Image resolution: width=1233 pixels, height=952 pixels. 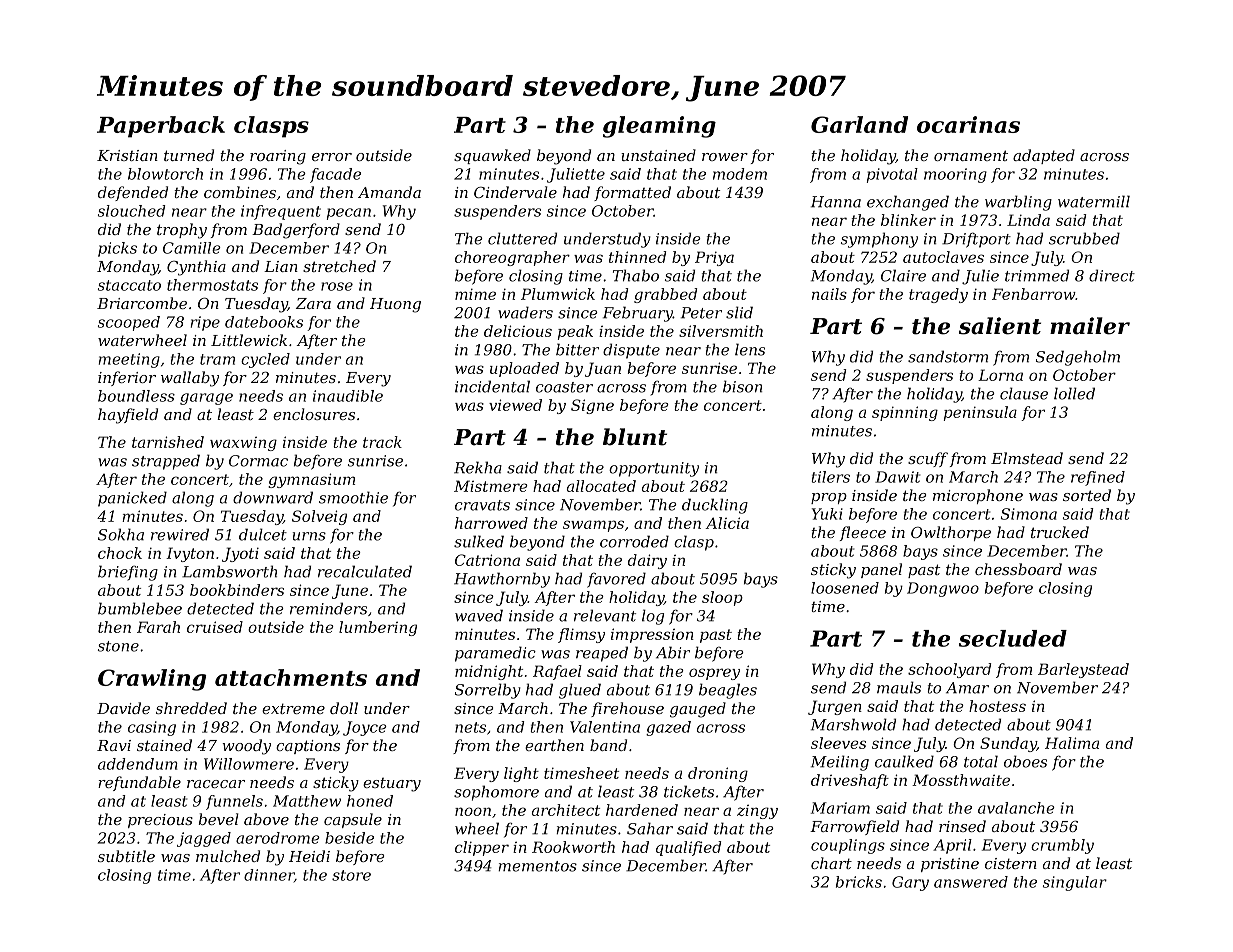 I want to click on estuary, so click(x=392, y=785).
